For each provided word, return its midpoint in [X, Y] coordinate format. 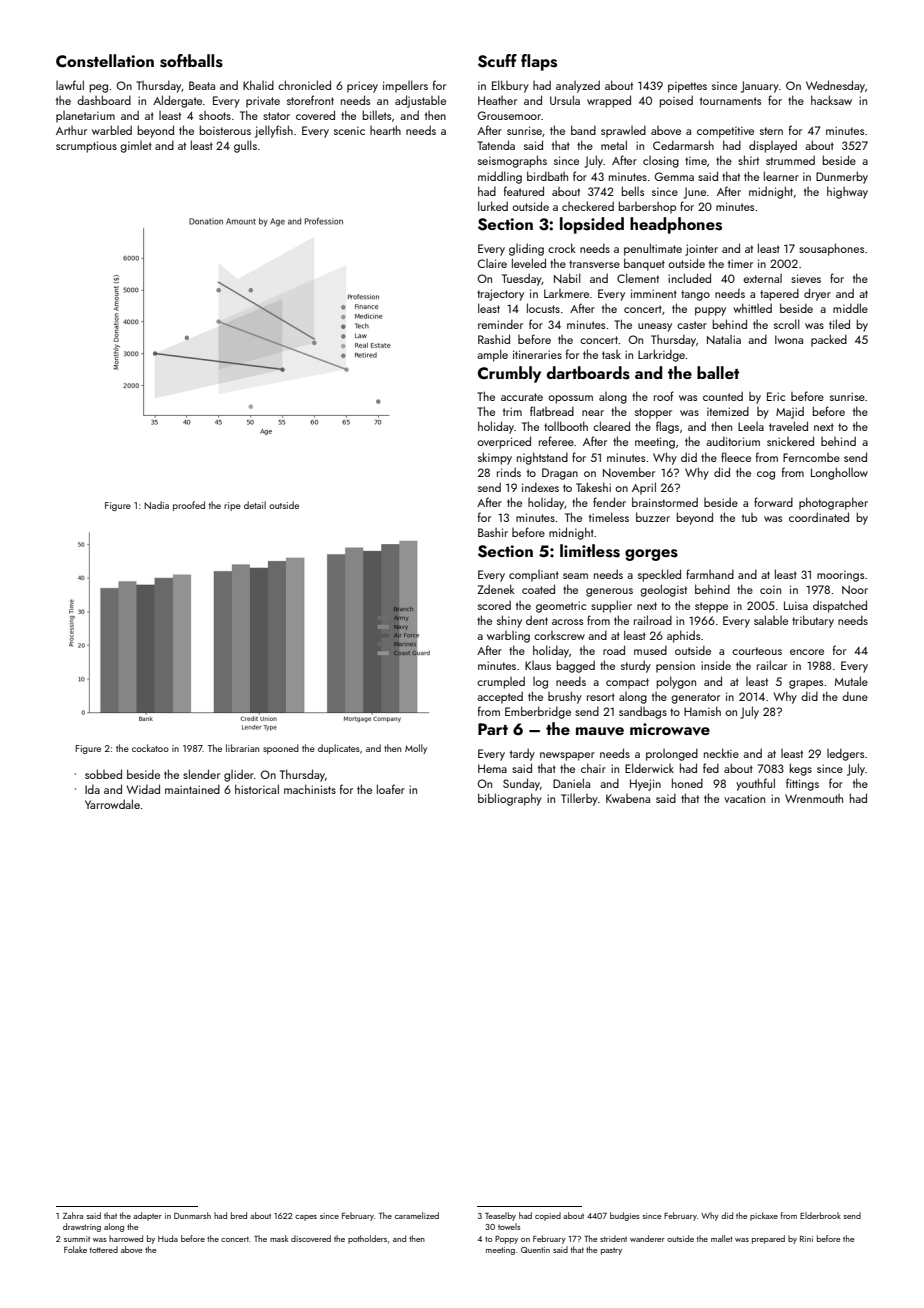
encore [807, 652]
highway [847, 192]
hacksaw [831, 100]
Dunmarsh [192, 1215]
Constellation [105, 61]
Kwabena [628, 798]
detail [255, 505]
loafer [391, 789]
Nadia [156, 505]
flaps [539, 62]
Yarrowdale [112, 804]
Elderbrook [820, 1215]
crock [562, 248]
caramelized [417, 1215]
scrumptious [86, 147]
